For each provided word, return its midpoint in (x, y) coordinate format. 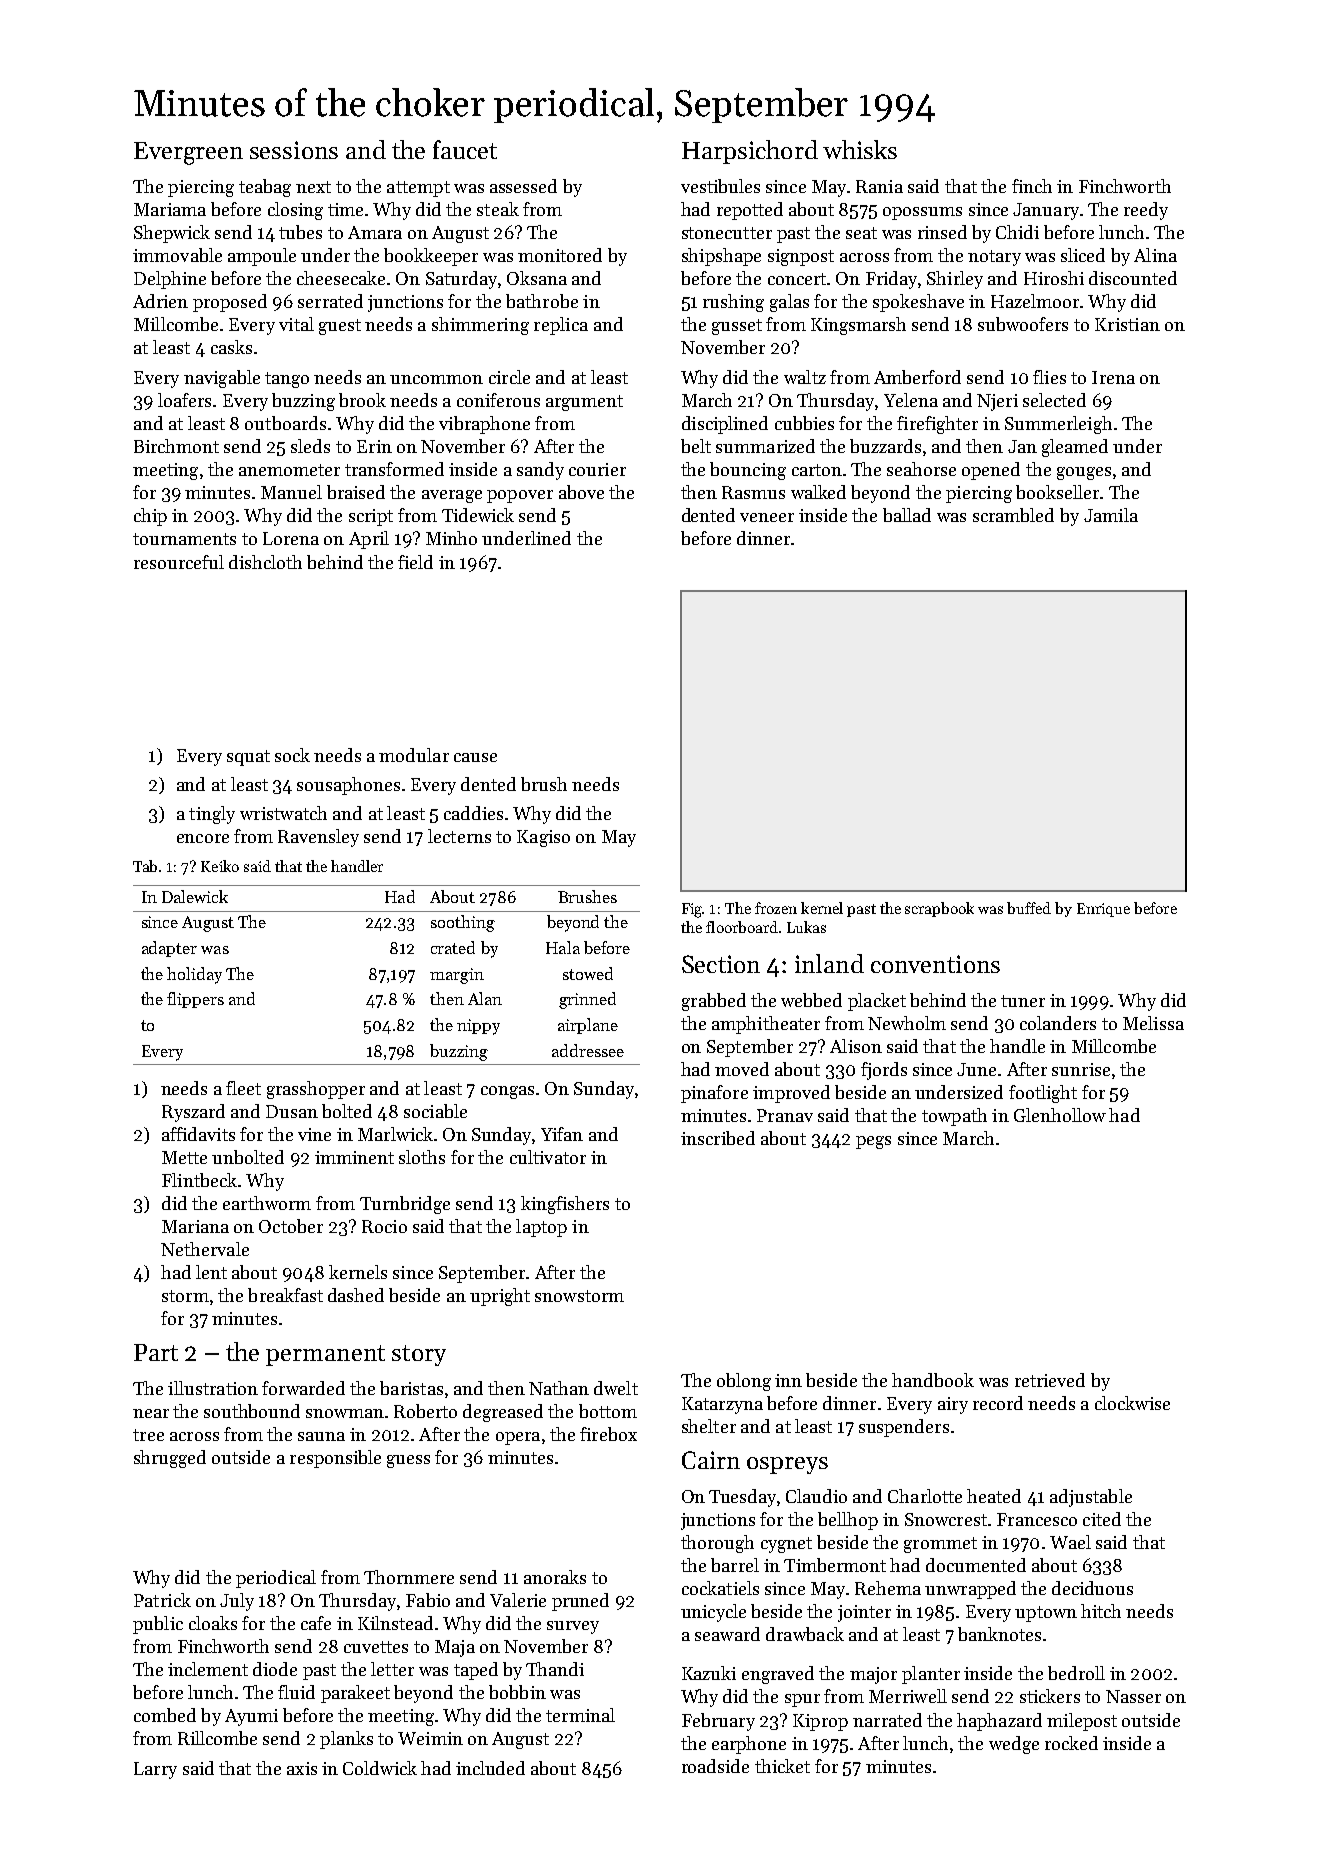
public (158, 1625)
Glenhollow (1060, 1115)
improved (791, 1094)
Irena (1113, 377)
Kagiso (543, 838)
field (415, 562)
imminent (354, 1157)
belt (696, 446)
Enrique (1103, 910)
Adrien (160, 301)
